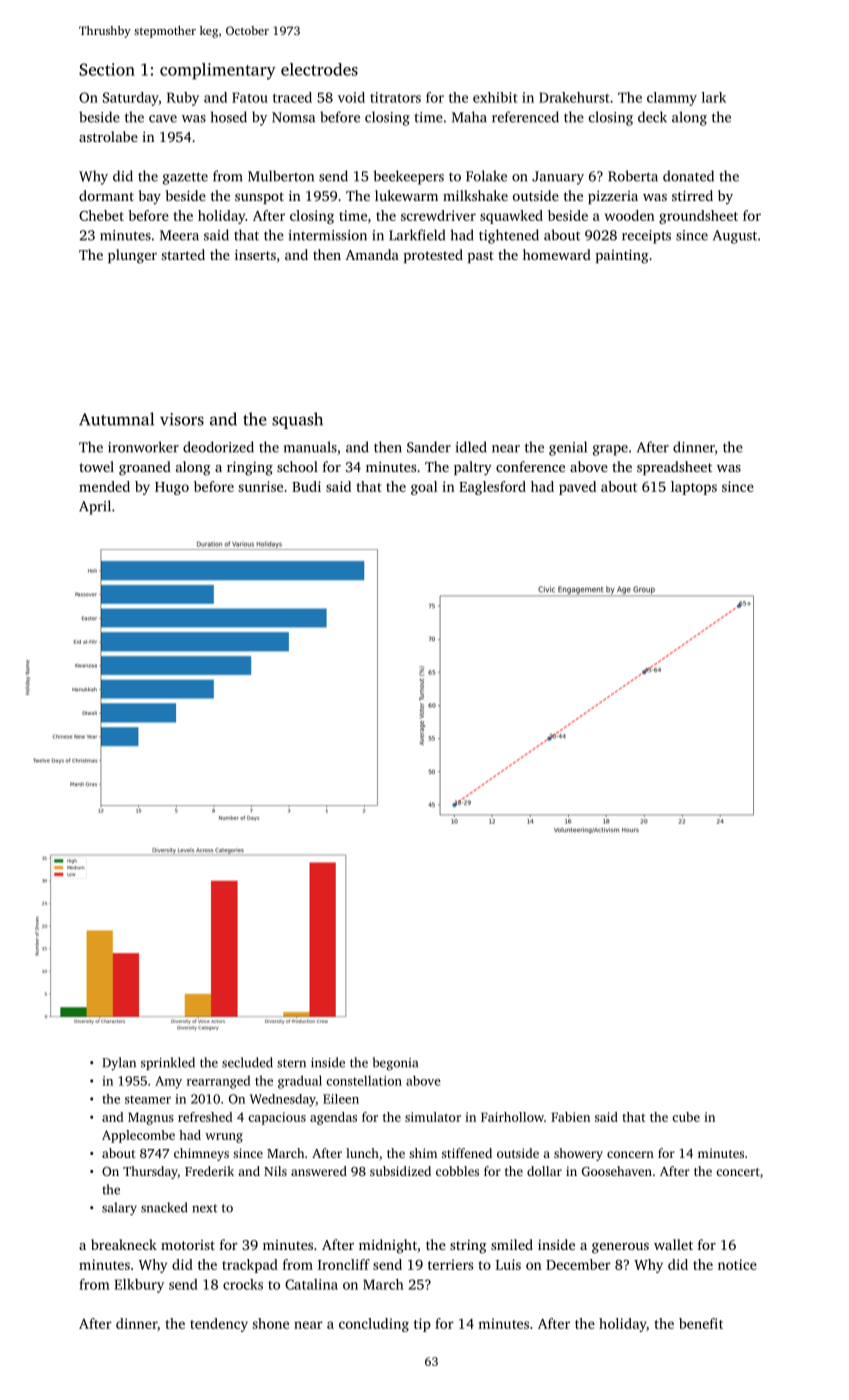 The width and height of the document is (849, 1400). Describe the element at coordinates (424, 488) in the document. I see `goal` at that location.
